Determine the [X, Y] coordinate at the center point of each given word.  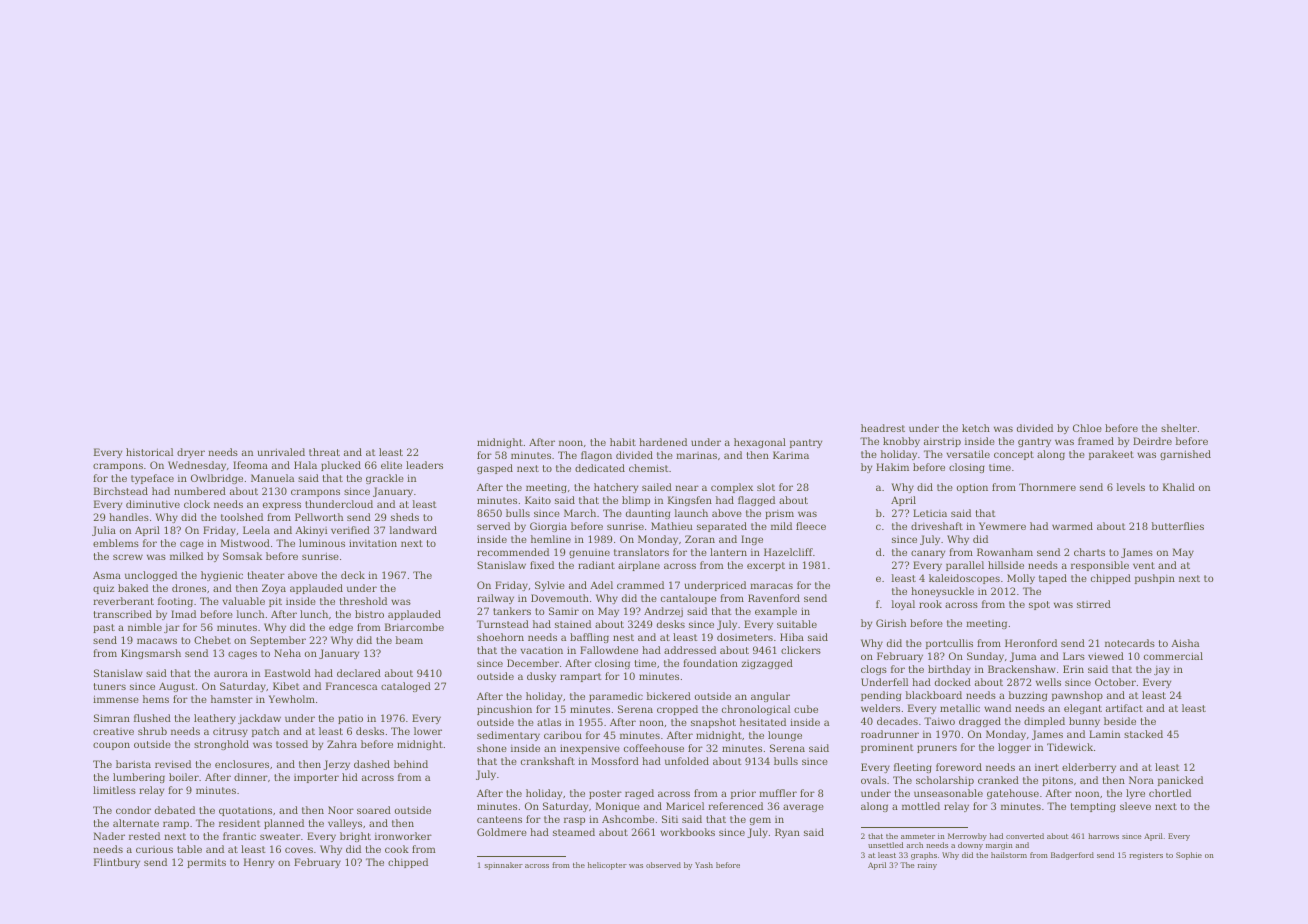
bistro [369, 614]
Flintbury [117, 863]
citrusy [230, 732]
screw [128, 557]
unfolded [687, 761]
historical [149, 452]
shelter [1179, 428]
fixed [542, 565]
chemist [648, 468]
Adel [601, 585]
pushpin [1155, 579]
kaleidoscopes [964, 579]
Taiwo [939, 721]
